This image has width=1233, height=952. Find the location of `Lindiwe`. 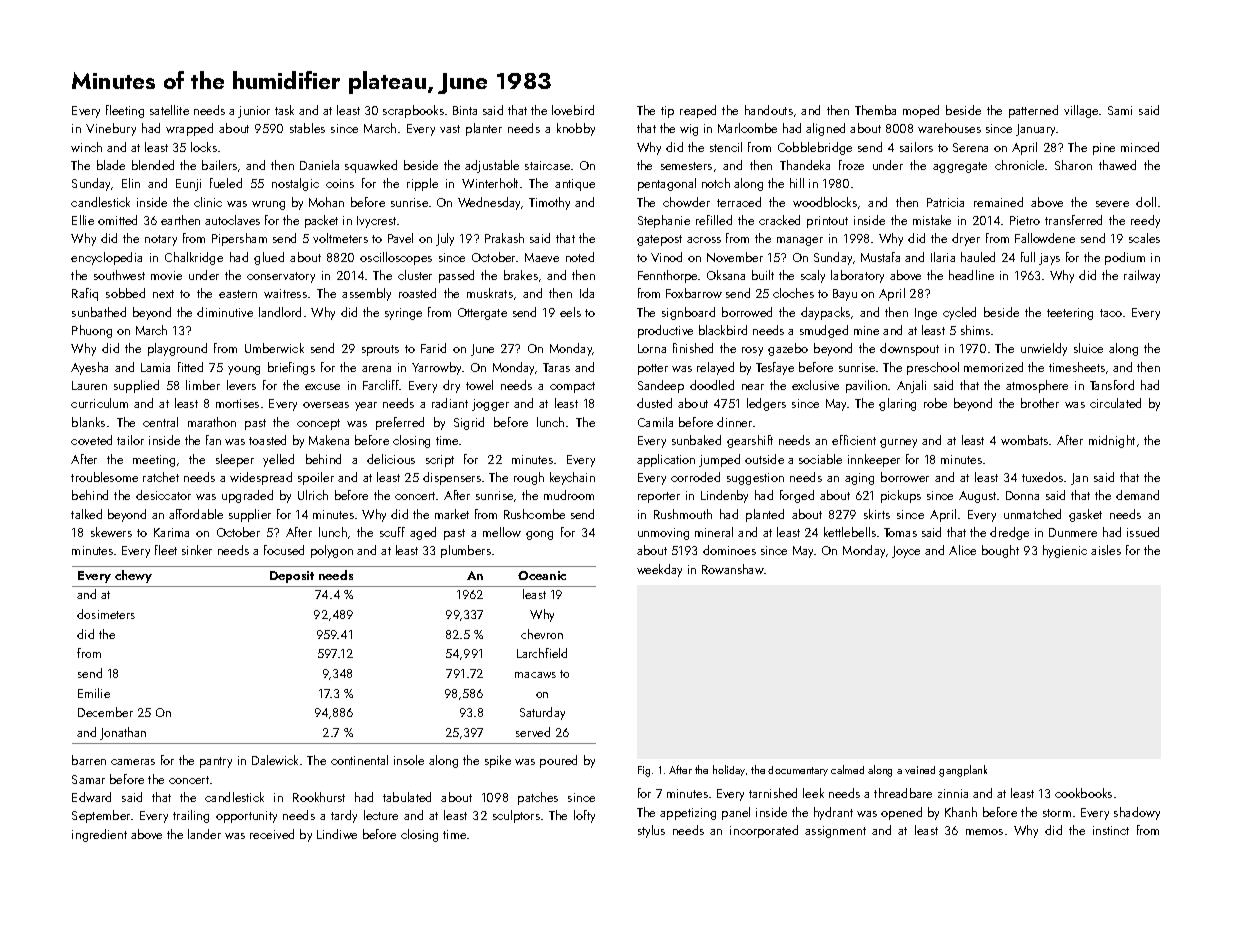

Lindiwe is located at coordinates (337, 834).
